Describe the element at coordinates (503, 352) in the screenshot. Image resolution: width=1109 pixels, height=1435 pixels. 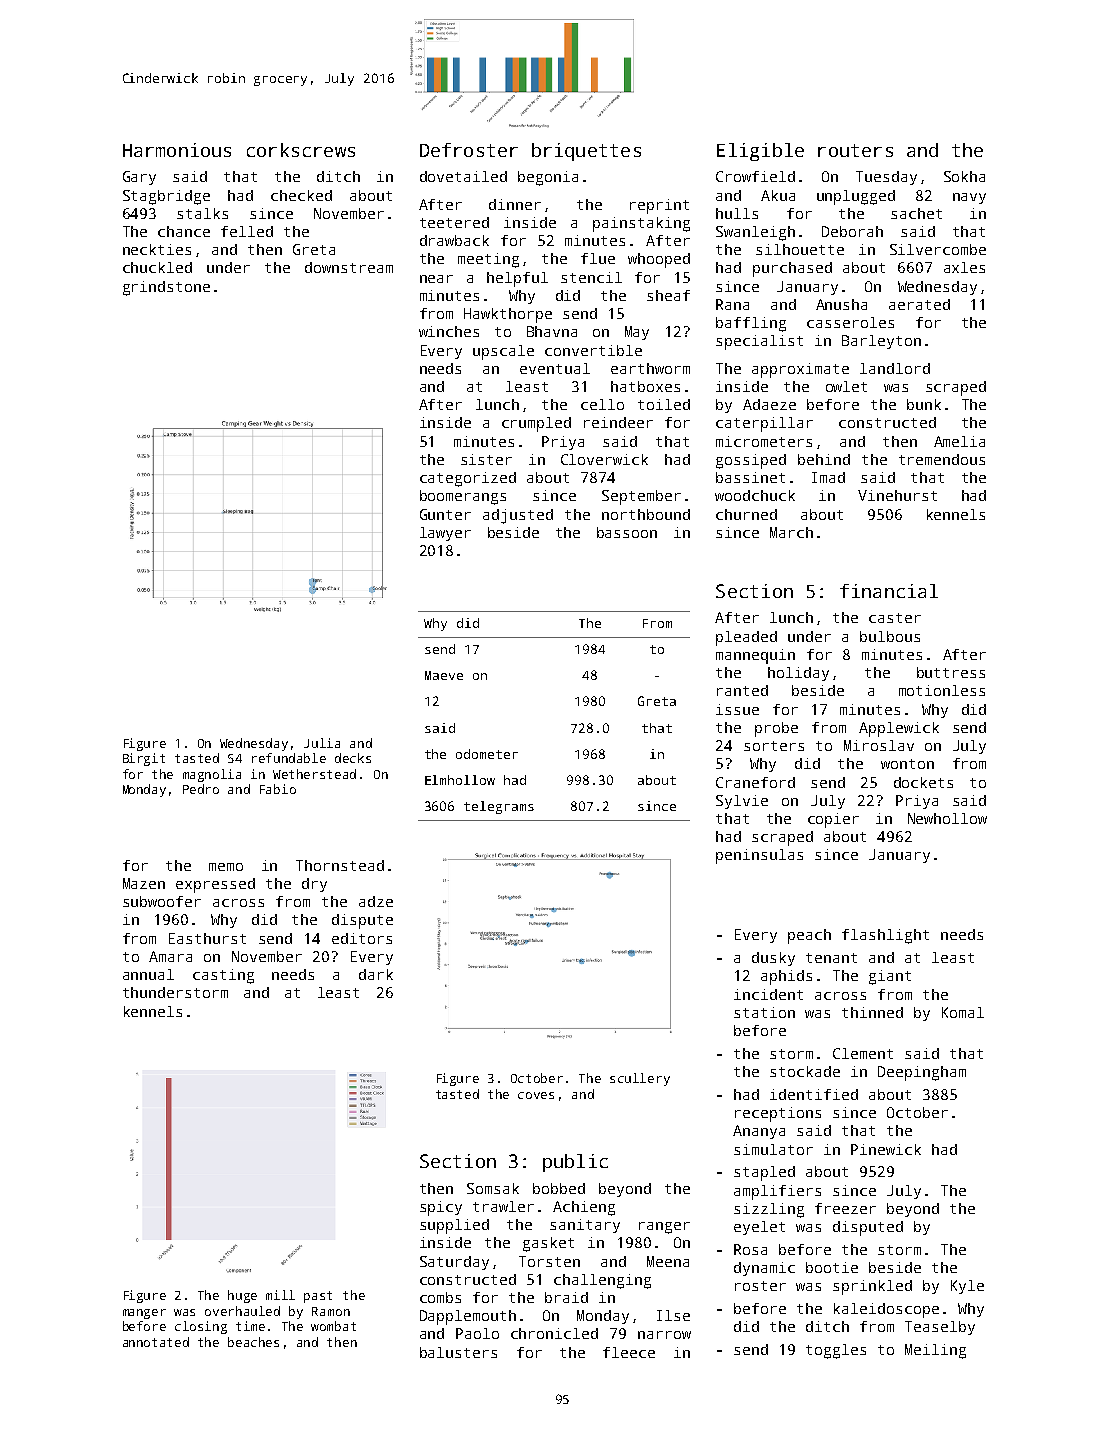
I see `upscale` at that location.
